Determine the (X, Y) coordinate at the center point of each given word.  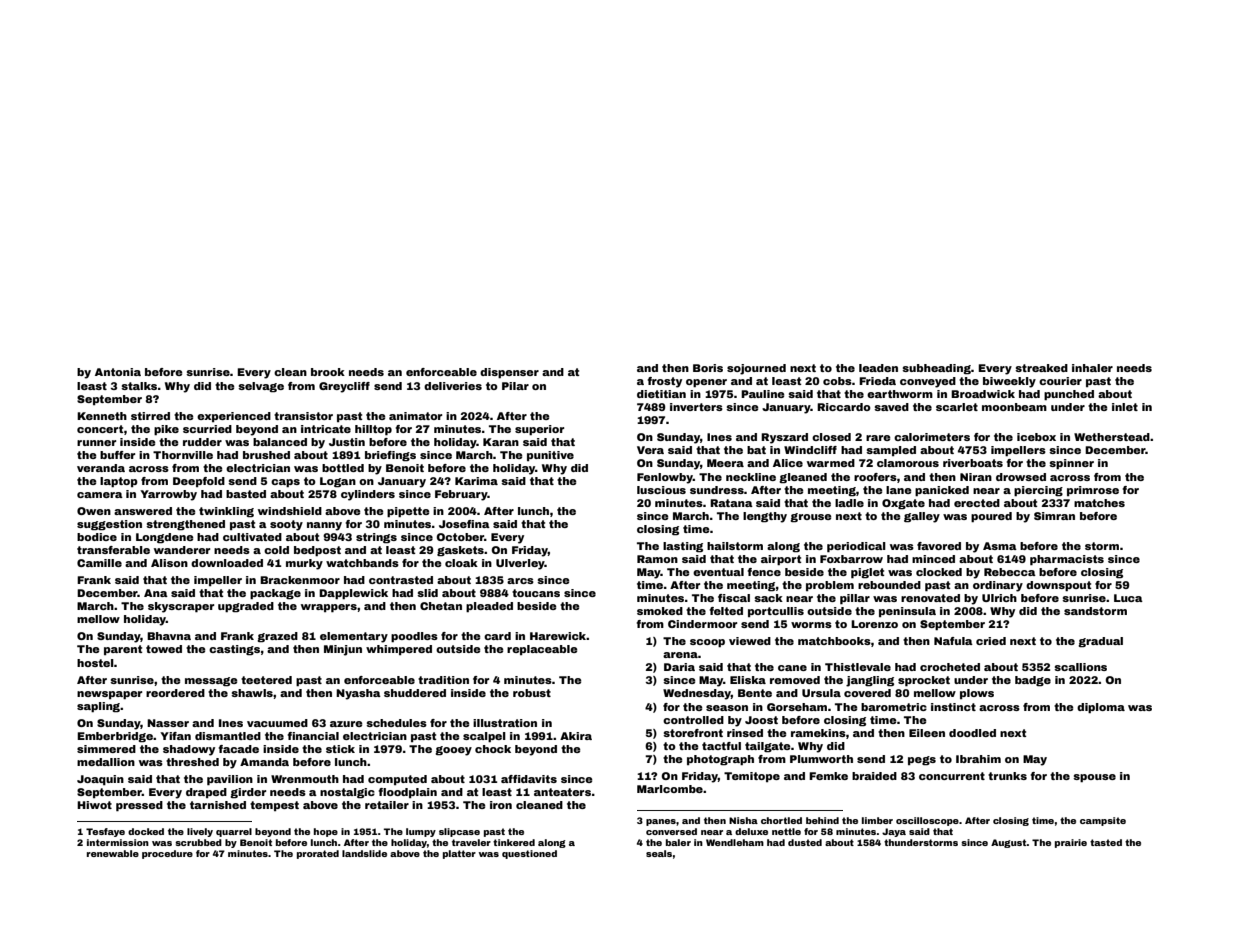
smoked (660, 611)
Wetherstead (1112, 437)
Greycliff (344, 387)
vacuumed (277, 723)
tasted (1106, 842)
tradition (443, 680)
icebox (1036, 437)
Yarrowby (168, 495)
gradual (1100, 642)
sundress (717, 490)
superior (539, 430)
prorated (318, 854)
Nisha (743, 820)
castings (234, 650)
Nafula (953, 641)
